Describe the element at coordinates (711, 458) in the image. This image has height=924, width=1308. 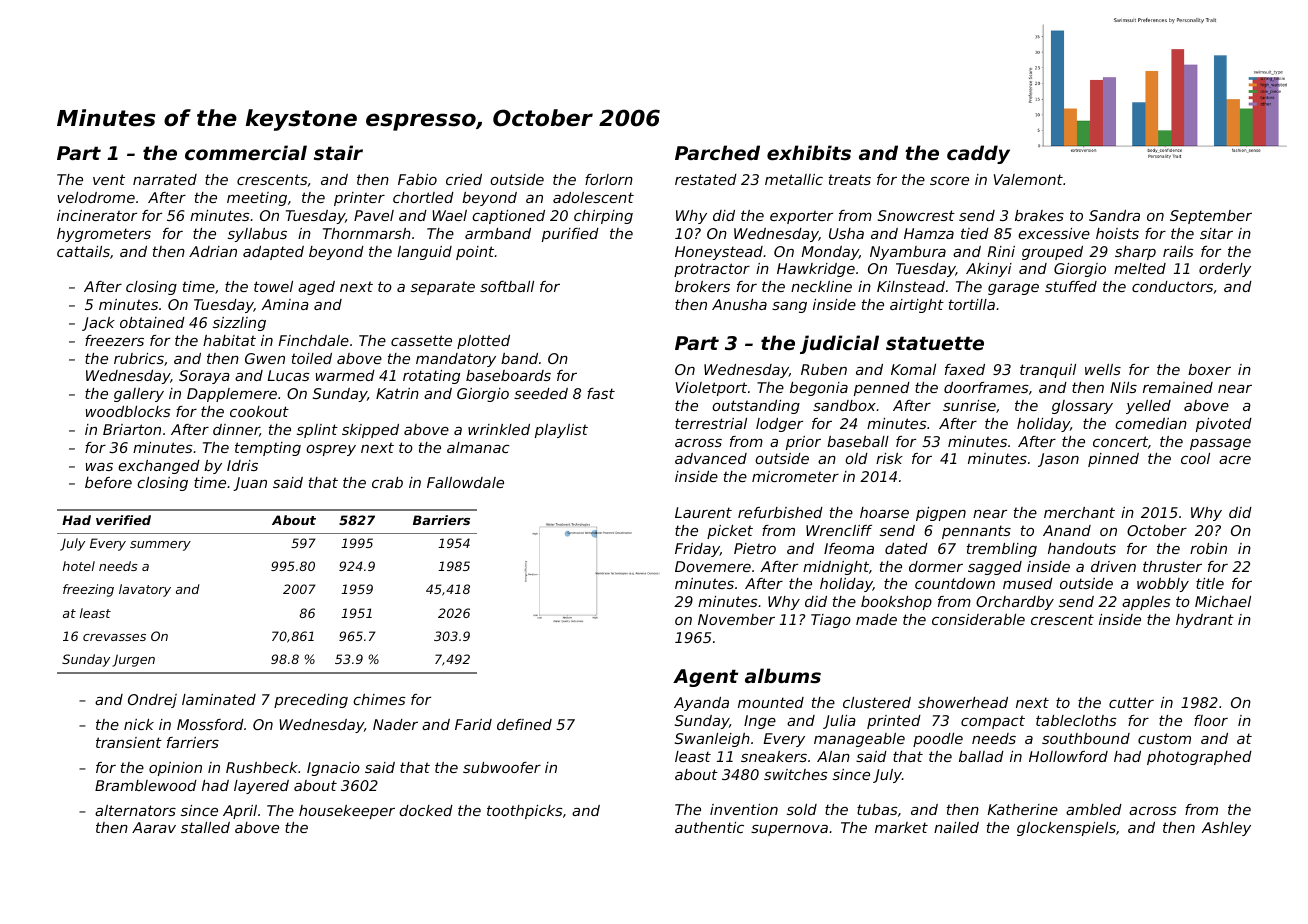
I see `advanced` at that location.
